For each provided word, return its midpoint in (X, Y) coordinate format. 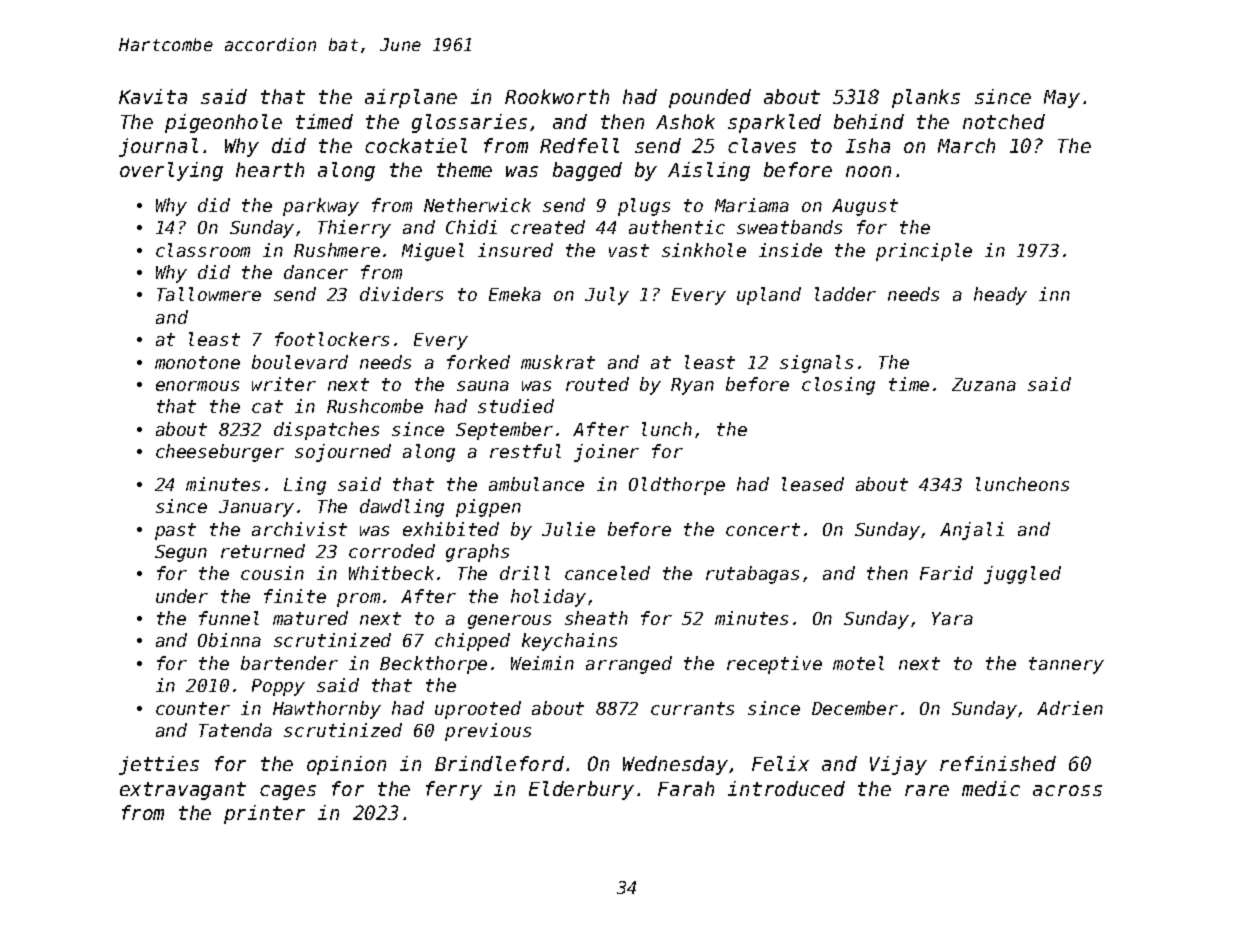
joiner (606, 453)
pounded (710, 98)
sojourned (343, 453)
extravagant (183, 791)
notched (1004, 121)
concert (763, 529)
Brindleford (499, 763)
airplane (411, 98)
